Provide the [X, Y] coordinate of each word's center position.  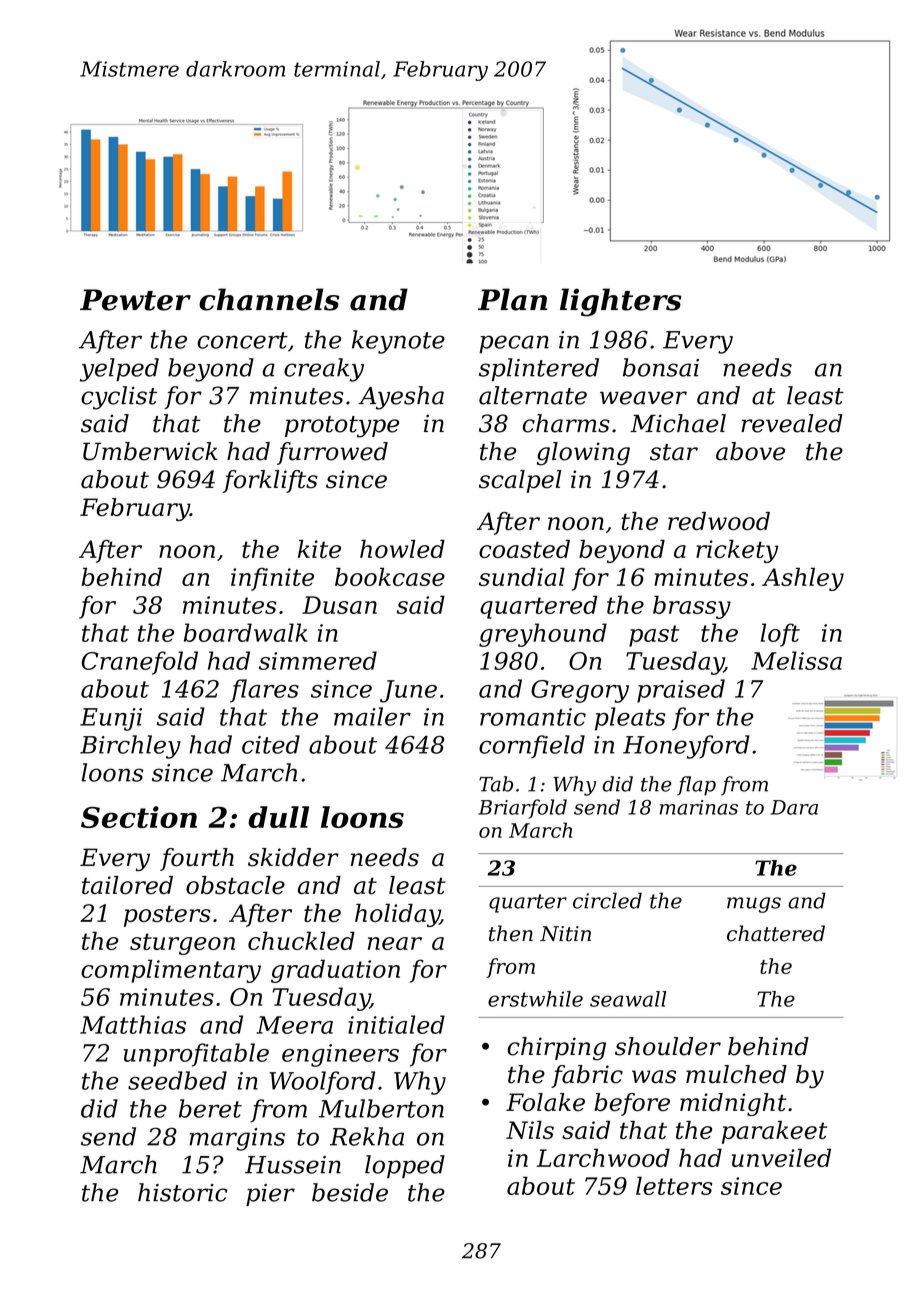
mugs [754, 905]
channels [269, 299]
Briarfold [522, 809]
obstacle [235, 885]
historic [183, 1192]
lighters [621, 302]
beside [350, 1192]
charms [566, 423]
